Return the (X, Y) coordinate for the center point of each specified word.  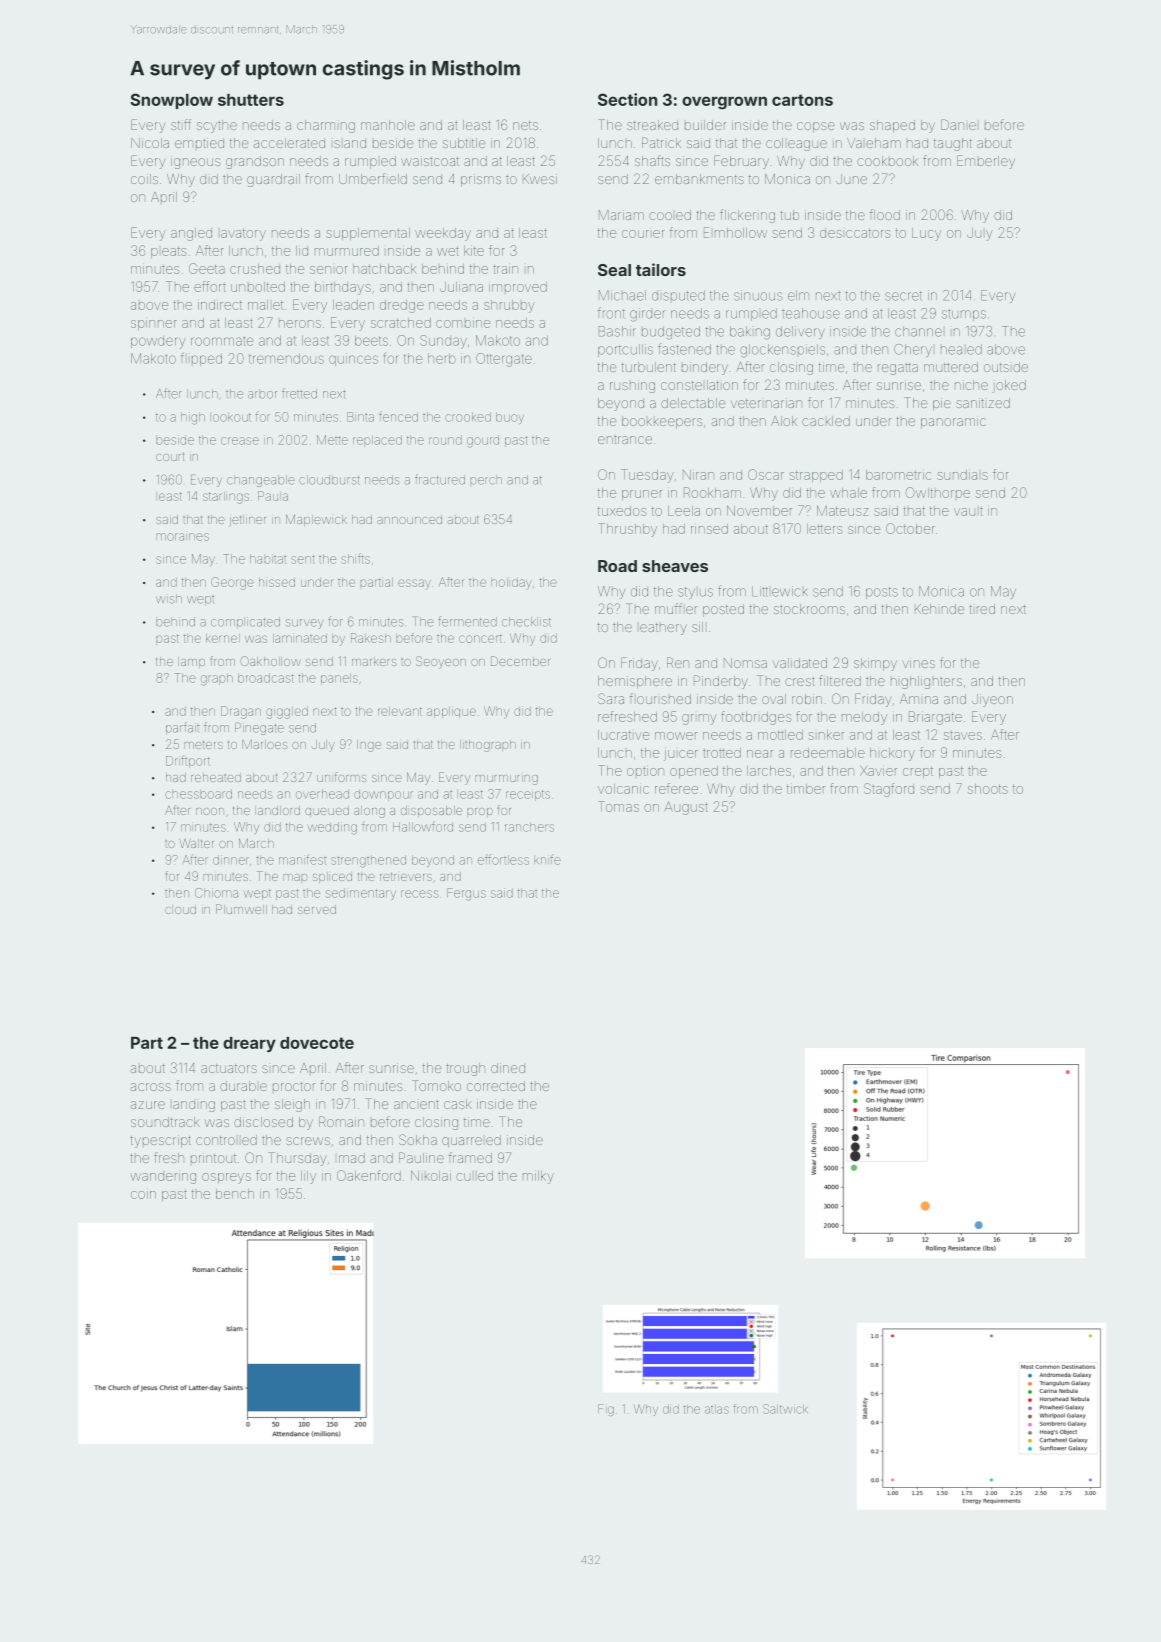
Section (627, 99)
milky (538, 1177)
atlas (717, 1409)
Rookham (712, 492)
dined (508, 1068)
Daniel (958, 124)
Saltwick (785, 1409)
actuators (229, 1068)
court (170, 457)
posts (882, 593)
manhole (388, 125)
